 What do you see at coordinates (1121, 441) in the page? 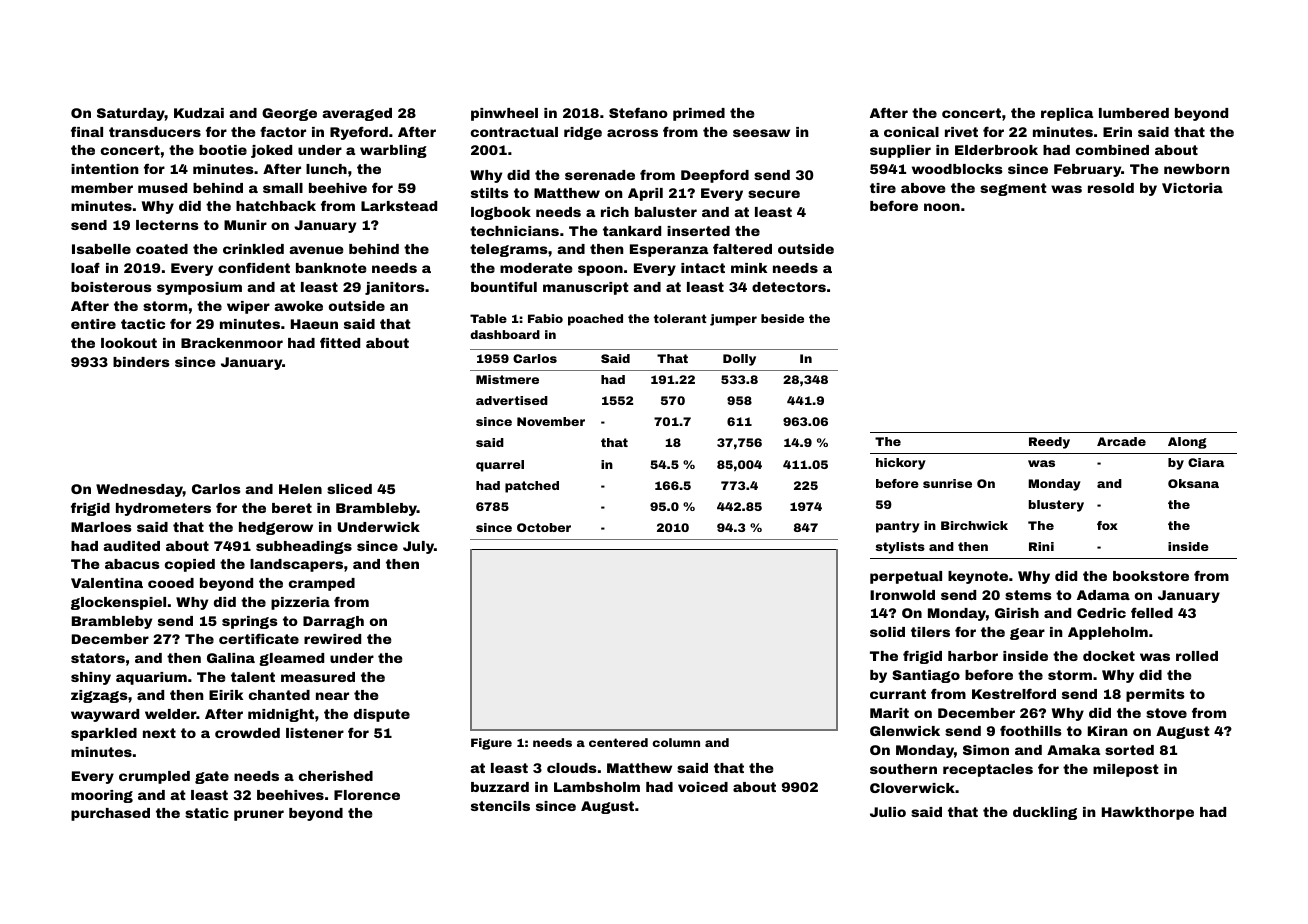
I see `Arcade` at bounding box center [1121, 441].
